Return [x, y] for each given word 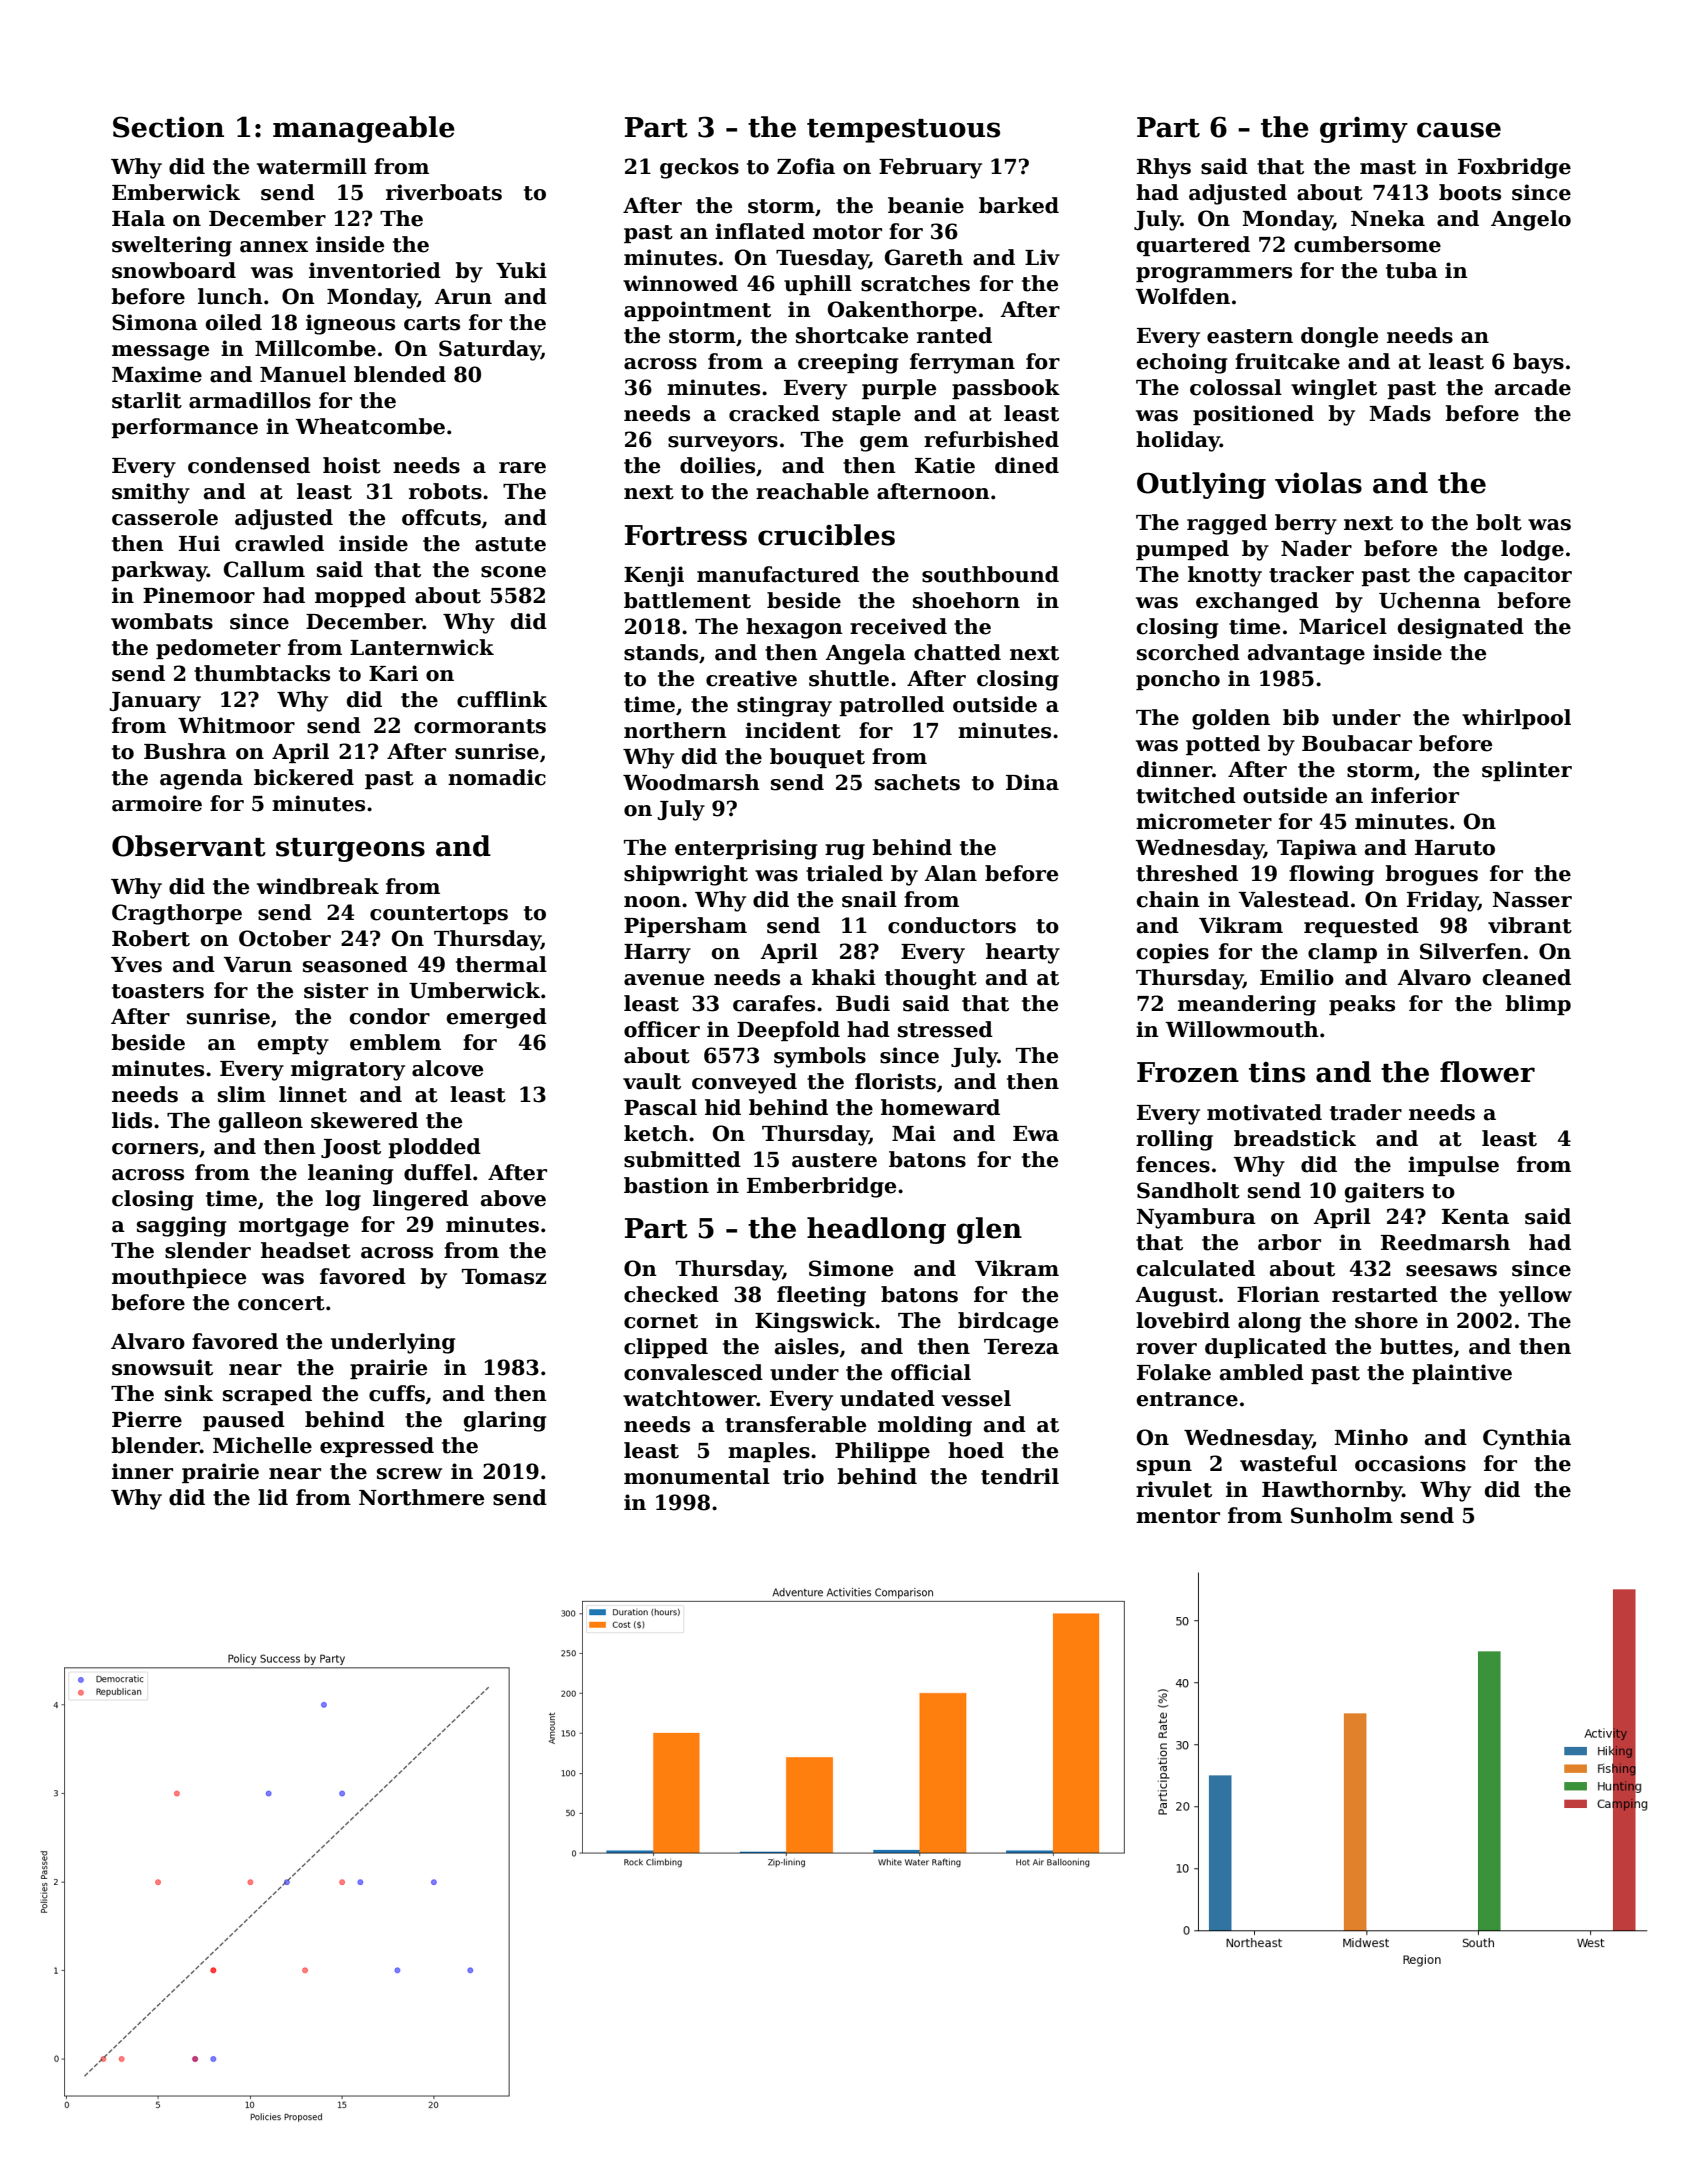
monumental [697, 1476]
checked [671, 1294]
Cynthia [1527, 1439]
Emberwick [176, 192]
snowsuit [162, 1367]
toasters [158, 991]
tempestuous [903, 131]
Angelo [1531, 220]
